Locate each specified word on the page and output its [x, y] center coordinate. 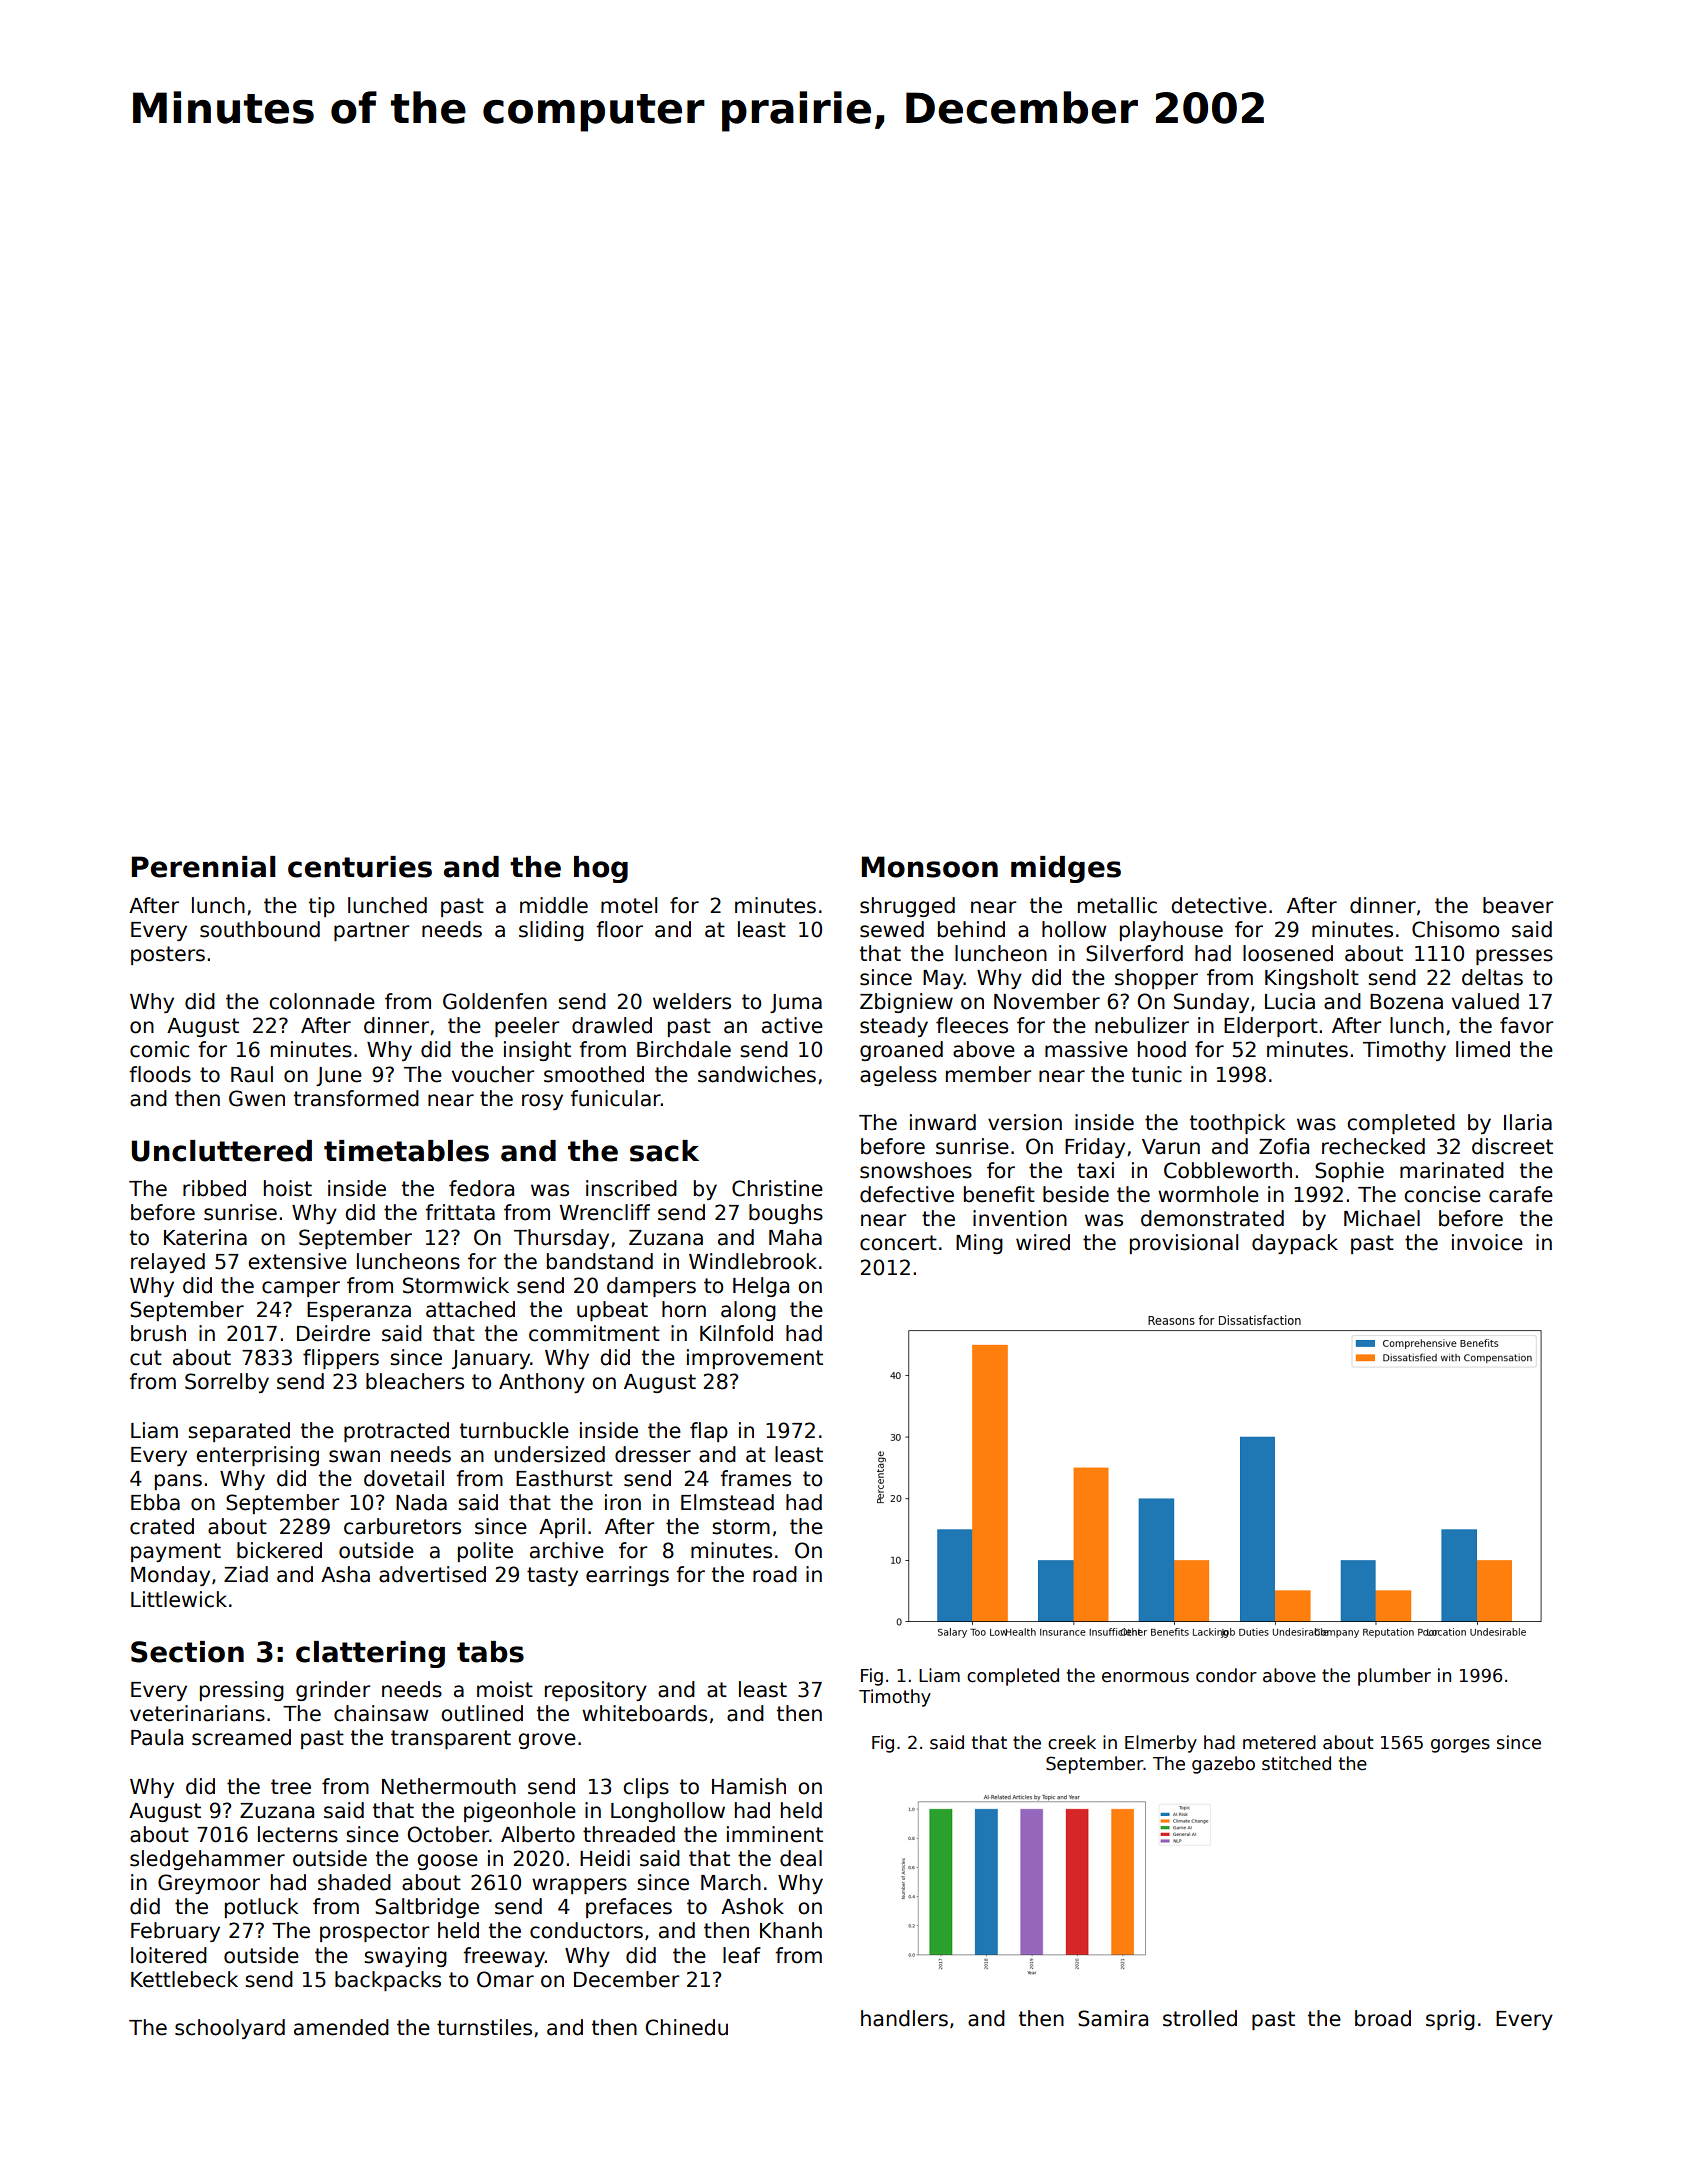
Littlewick [179, 1599]
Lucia [1290, 1001]
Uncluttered [222, 1151]
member [988, 1074]
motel [629, 905]
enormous [1145, 1677]
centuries [360, 867]
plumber [1394, 1677]
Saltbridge [427, 1908]
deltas [1492, 977]
